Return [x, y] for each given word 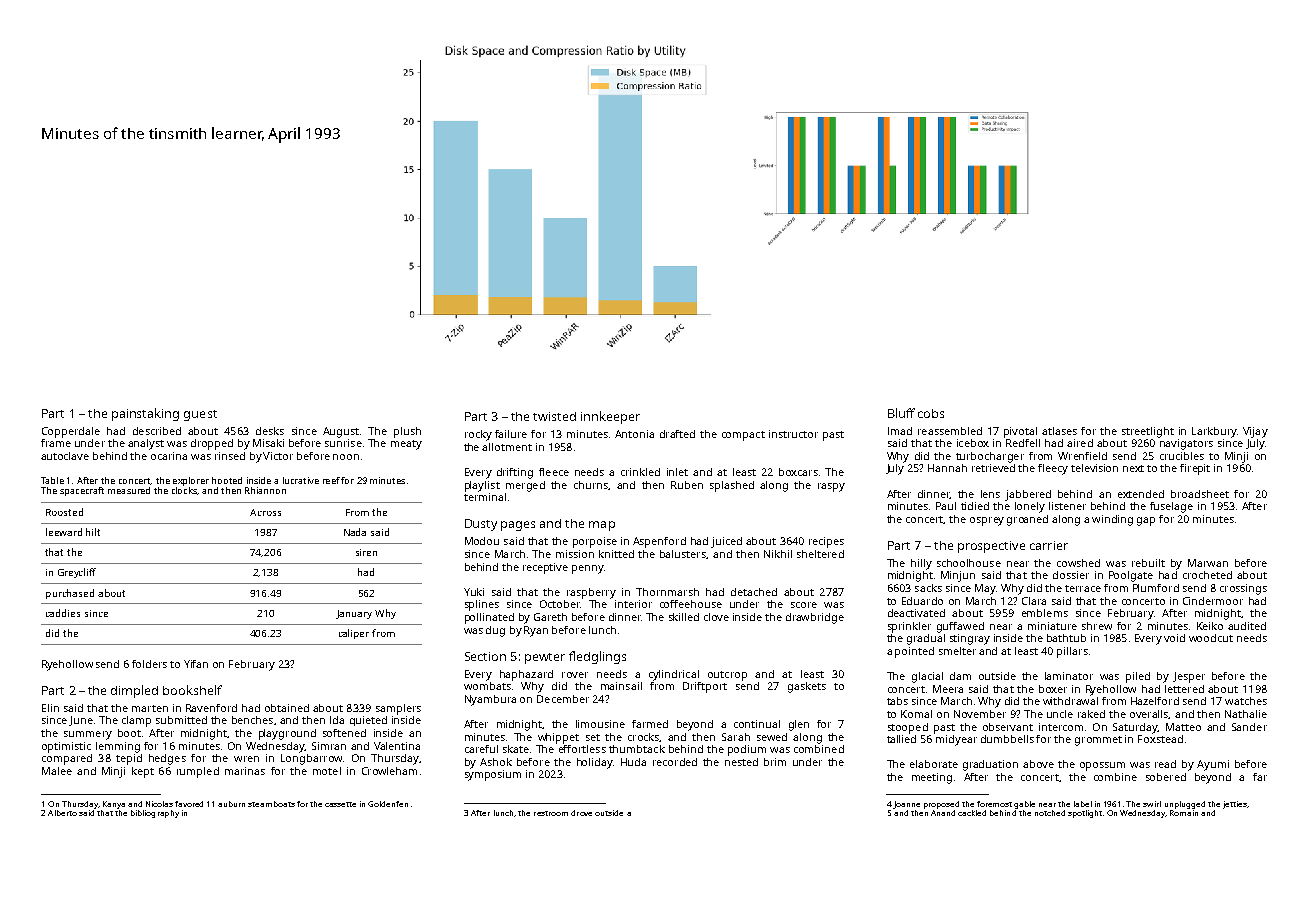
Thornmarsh [667, 592]
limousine [600, 724]
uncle [1060, 714]
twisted [554, 416]
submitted [181, 720]
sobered [1166, 777]
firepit [1195, 469]
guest [200, 415]
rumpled [198, 772]
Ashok [496, 762]
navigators [1186, 444]
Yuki [474, 592]
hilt [93, 532]
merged [525, 486]
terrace [1083, 588]
